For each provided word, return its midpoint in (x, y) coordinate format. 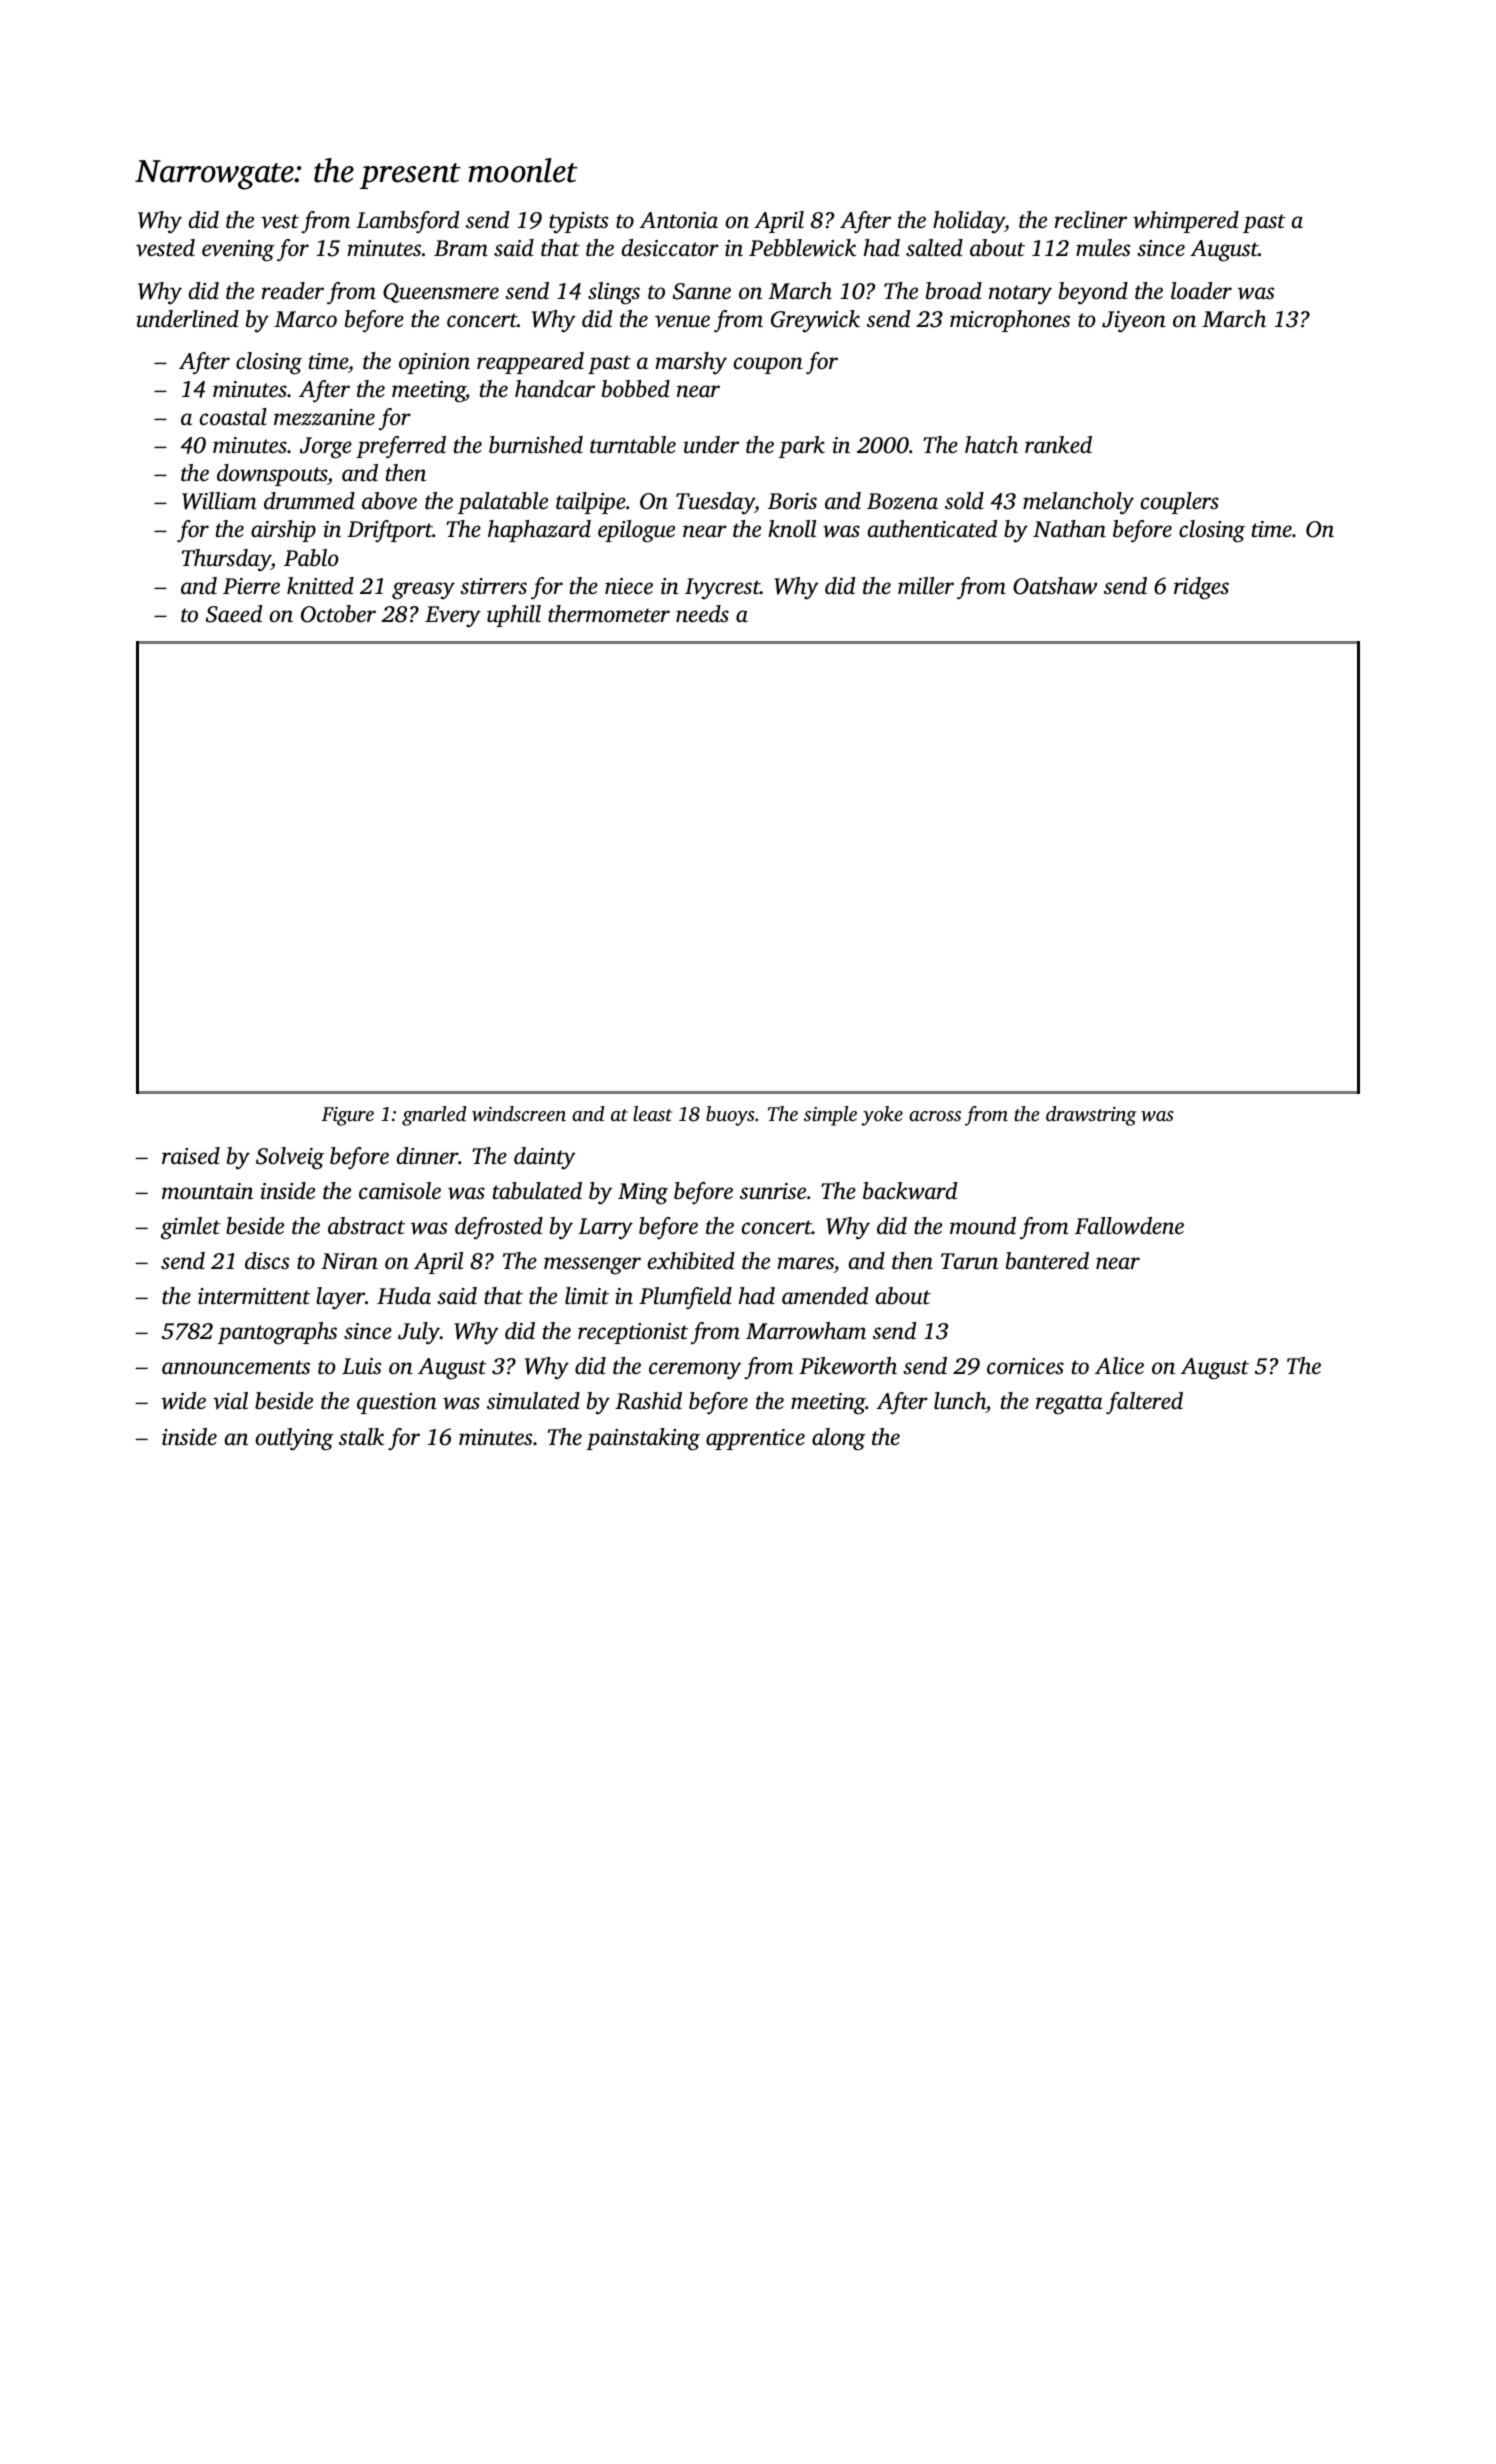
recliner (1091, 220)
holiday (969, 222)
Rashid (648, 1401)
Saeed (234, 614)
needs (702, 614)
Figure (347, 1116)
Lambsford (407, 222)
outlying (294, 1439)
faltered (1144, 1403)
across (935, 1116)
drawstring (1091, 1116)
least (652, 1113)
